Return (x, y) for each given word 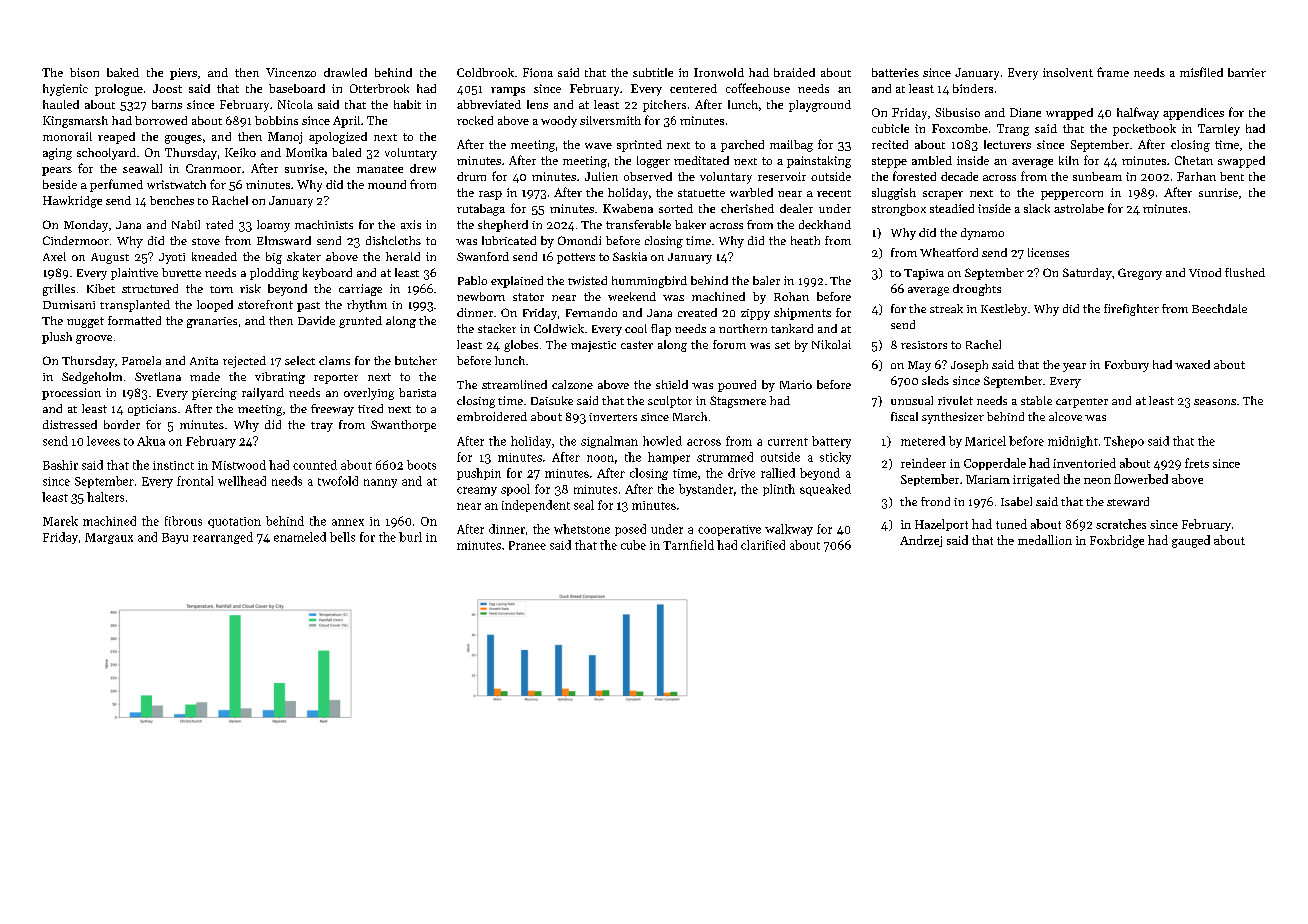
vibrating (280, 378)
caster (637, 345)
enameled (300, 537)
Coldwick (559, 328)
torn (221, 289)
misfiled (1201, 72)
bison (84, 72)
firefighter (1131, 310)
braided (794, 72)
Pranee (527, 545)
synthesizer (953, 418)
